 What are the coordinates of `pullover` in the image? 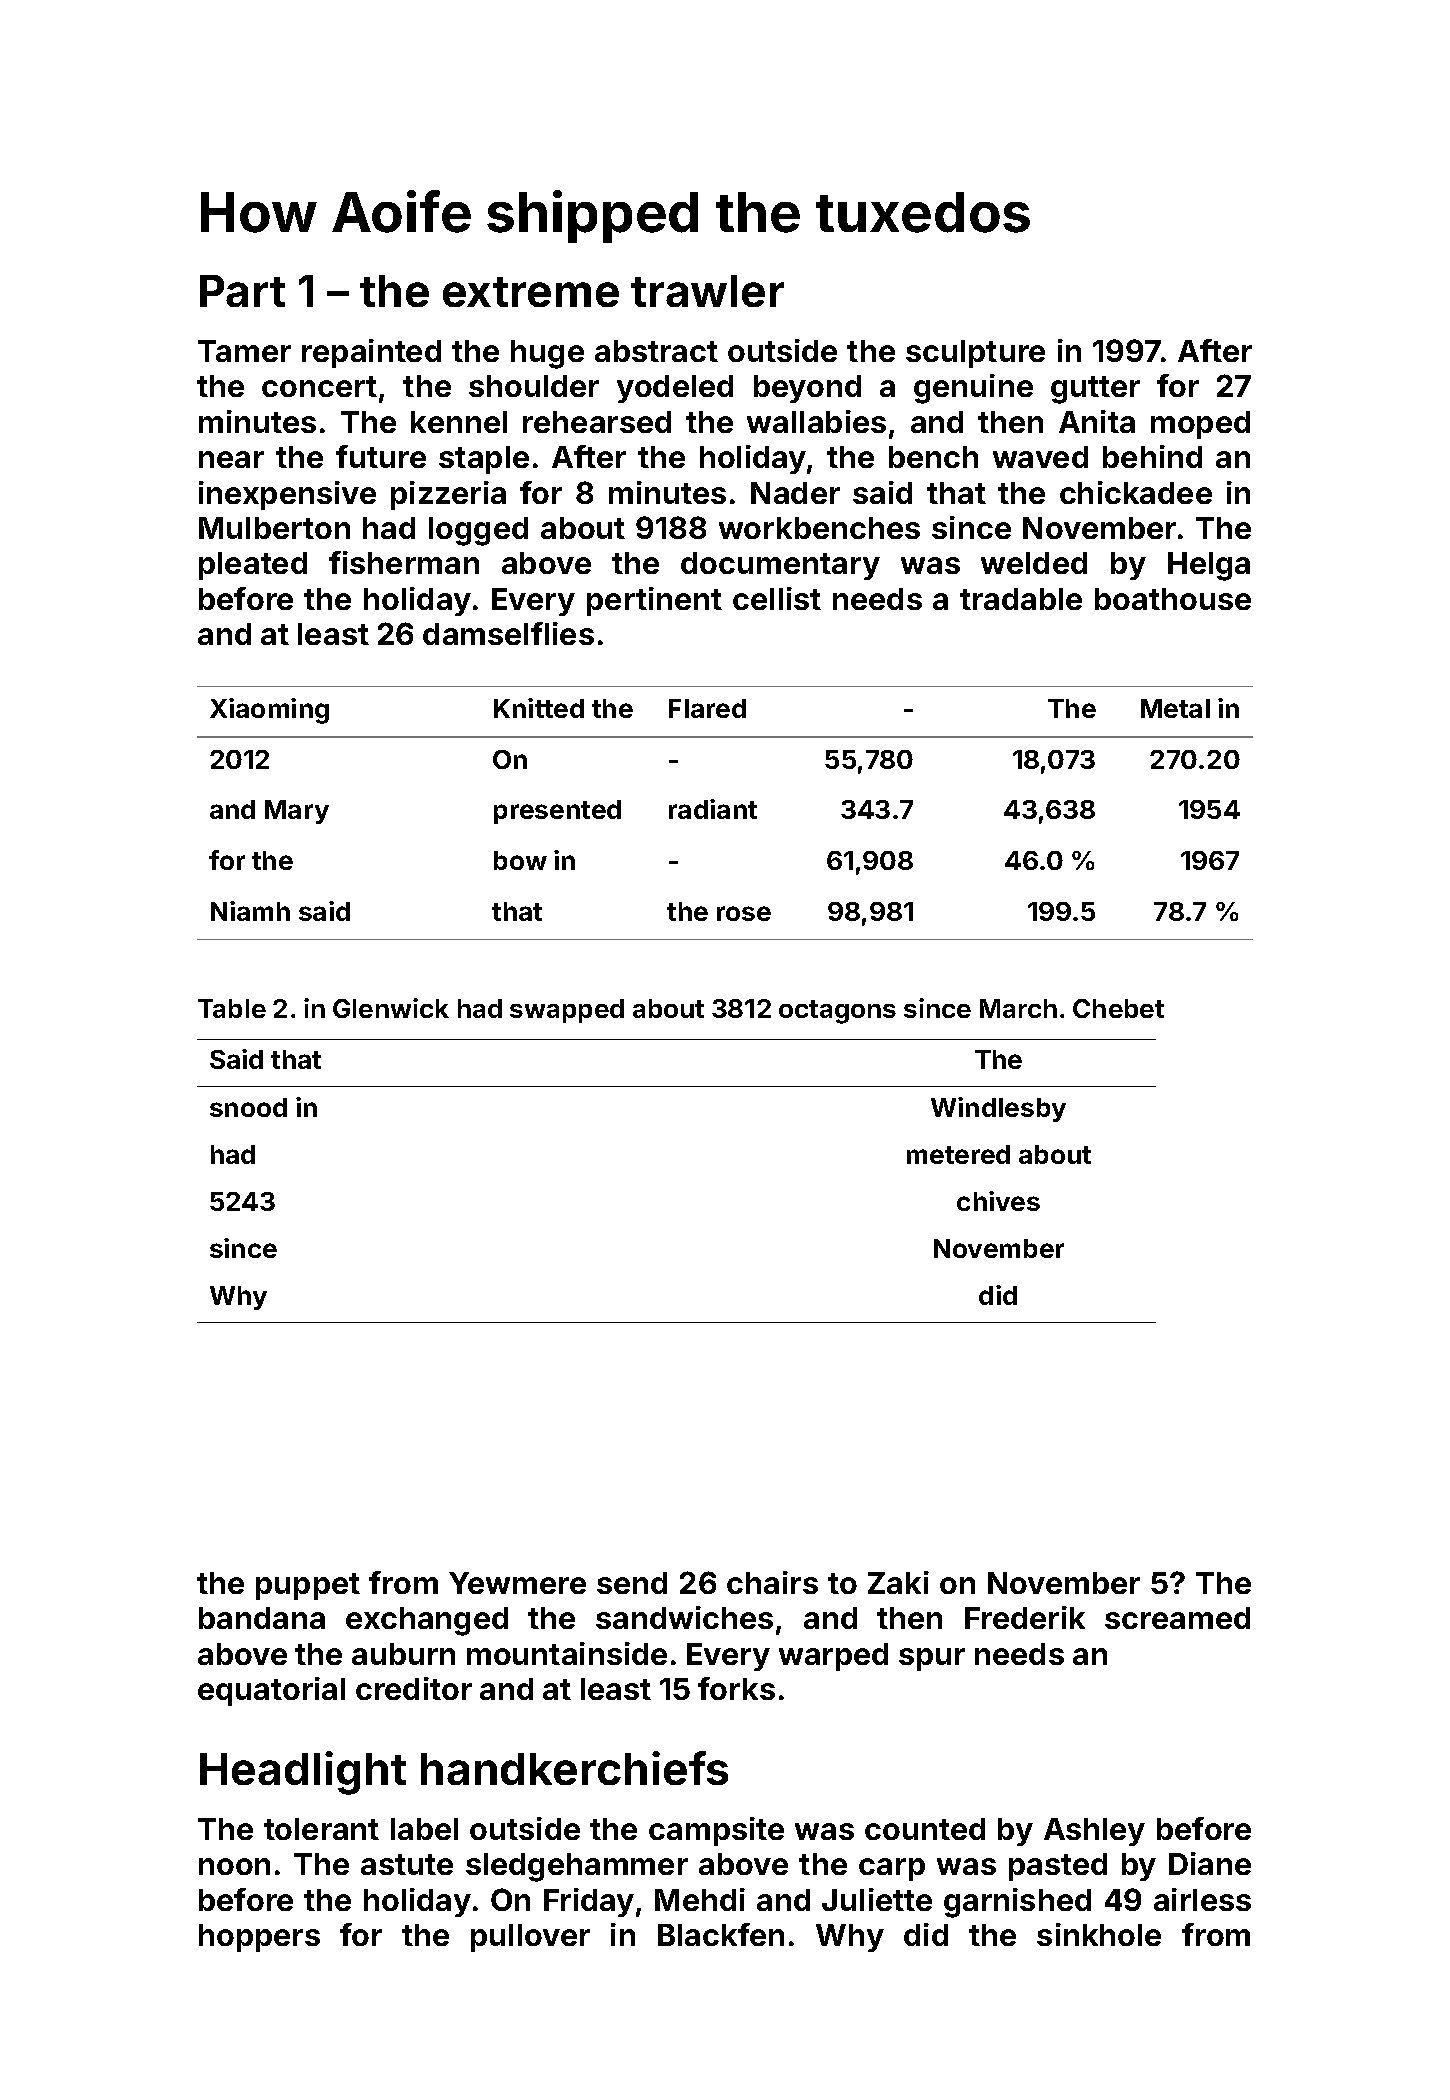 It's located at (530, 1938).
